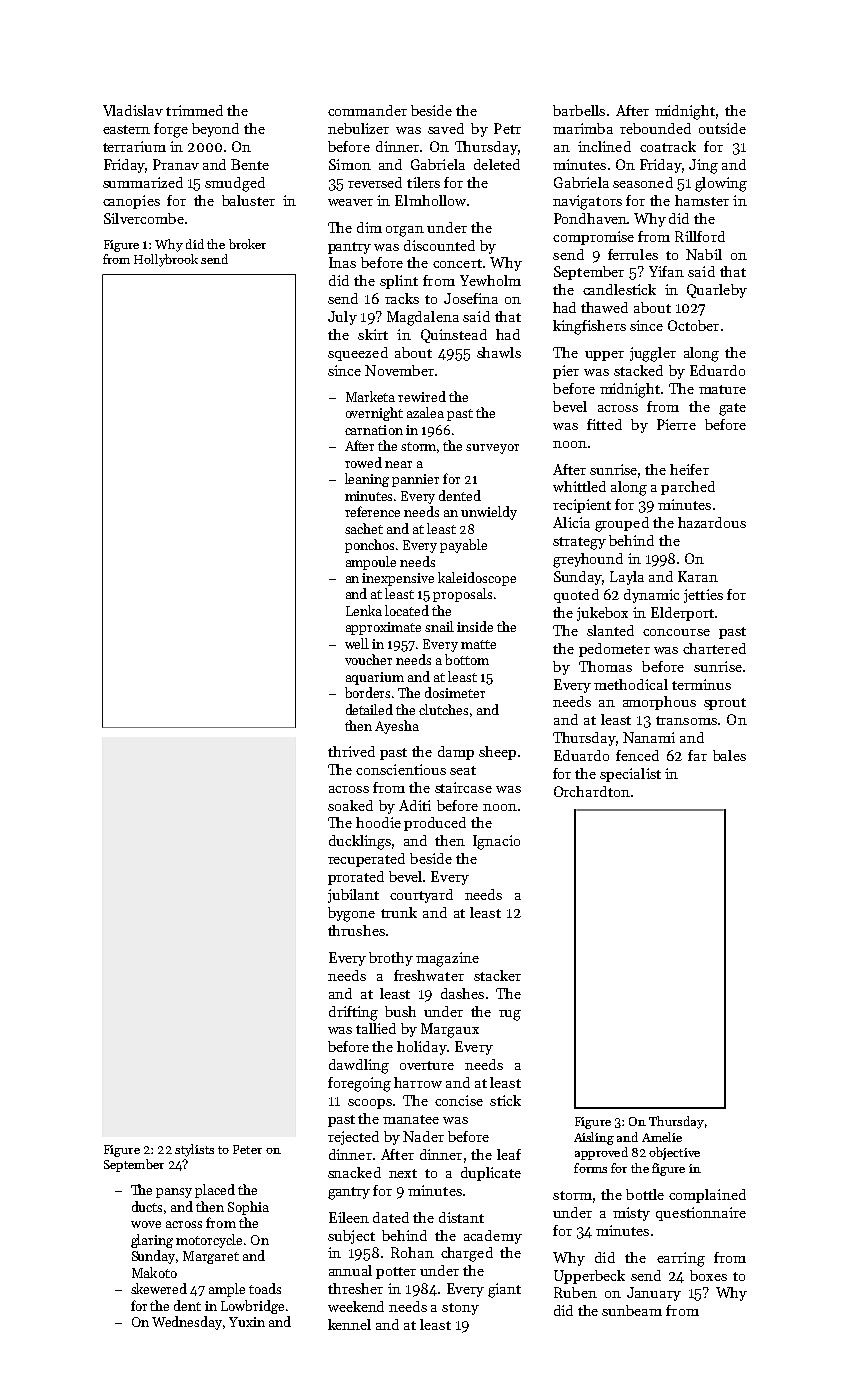 This document has width=849, height=1400. What do you see at coordinates (510, 1015) in the document?
I see `rug` at bounding box center [510, 1015].
